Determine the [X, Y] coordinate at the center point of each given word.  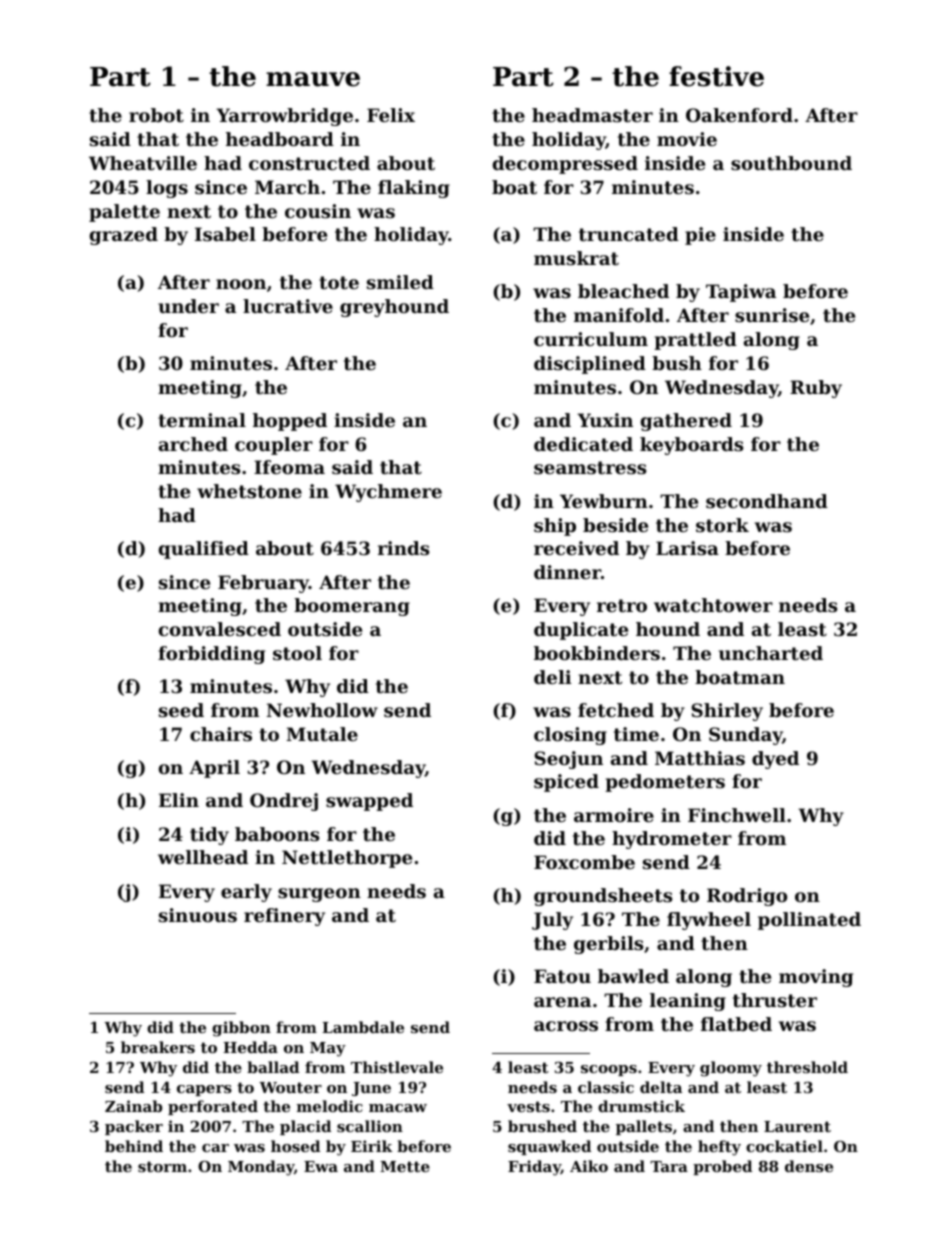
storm [162, 1166]
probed [722, 1167]
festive [716, 76]
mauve [313, 79]
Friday [534, 1168]
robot [156, 115]
